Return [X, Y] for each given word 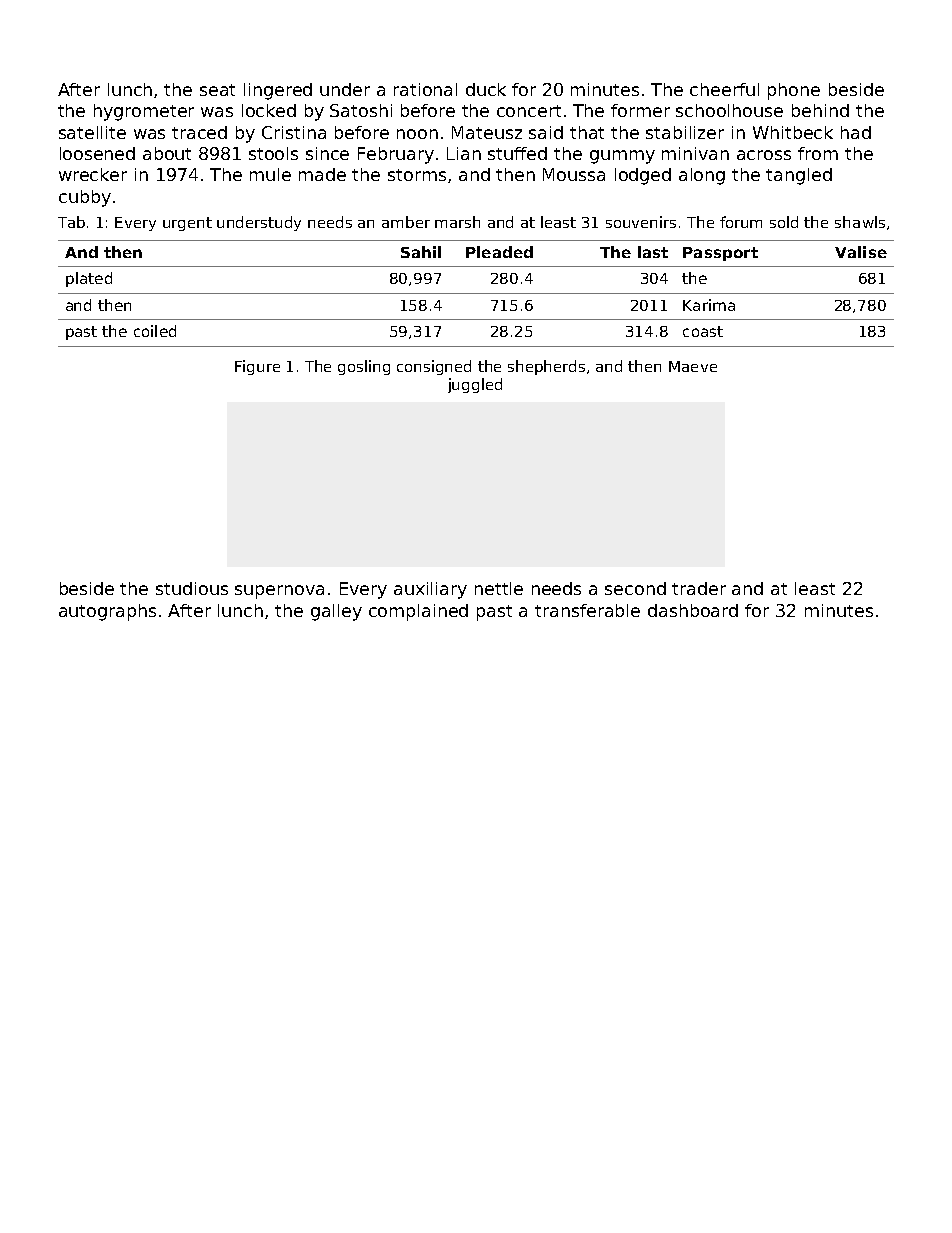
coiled [155, 331]
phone [794, 91]
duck [486, 89]
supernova [279, 592]
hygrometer [144, 112]
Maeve [693, 366]
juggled [475, 385]
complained [418, 612]
